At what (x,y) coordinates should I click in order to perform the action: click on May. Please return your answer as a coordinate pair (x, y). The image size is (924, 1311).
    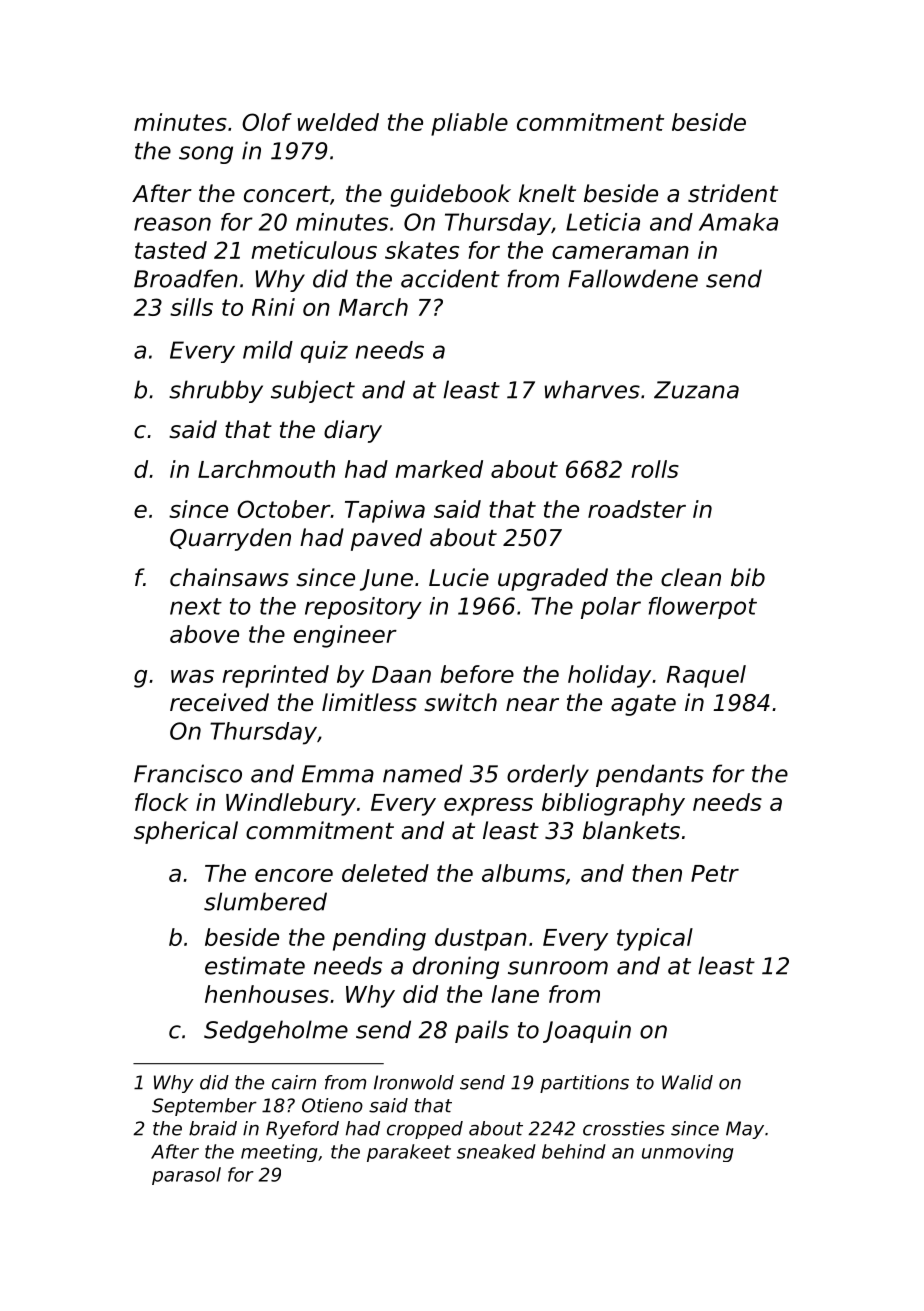
    Looking at the image, I should click on (745, 1130).
